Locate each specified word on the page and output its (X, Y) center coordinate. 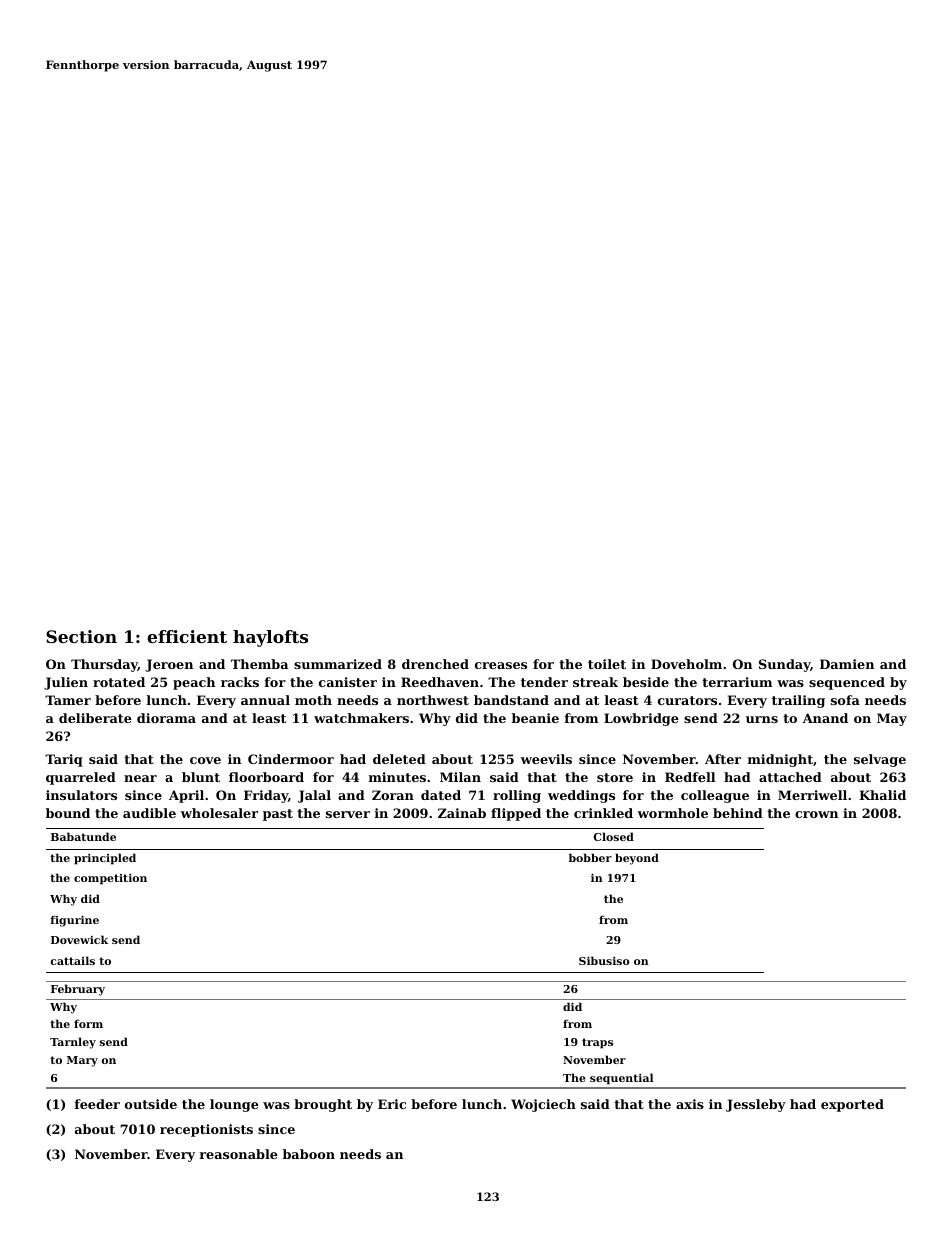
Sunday (784, 665)
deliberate (95, 718)
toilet (607, 664)
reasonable (238, 1154)
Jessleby (756, 1105)
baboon (309, 1154)
